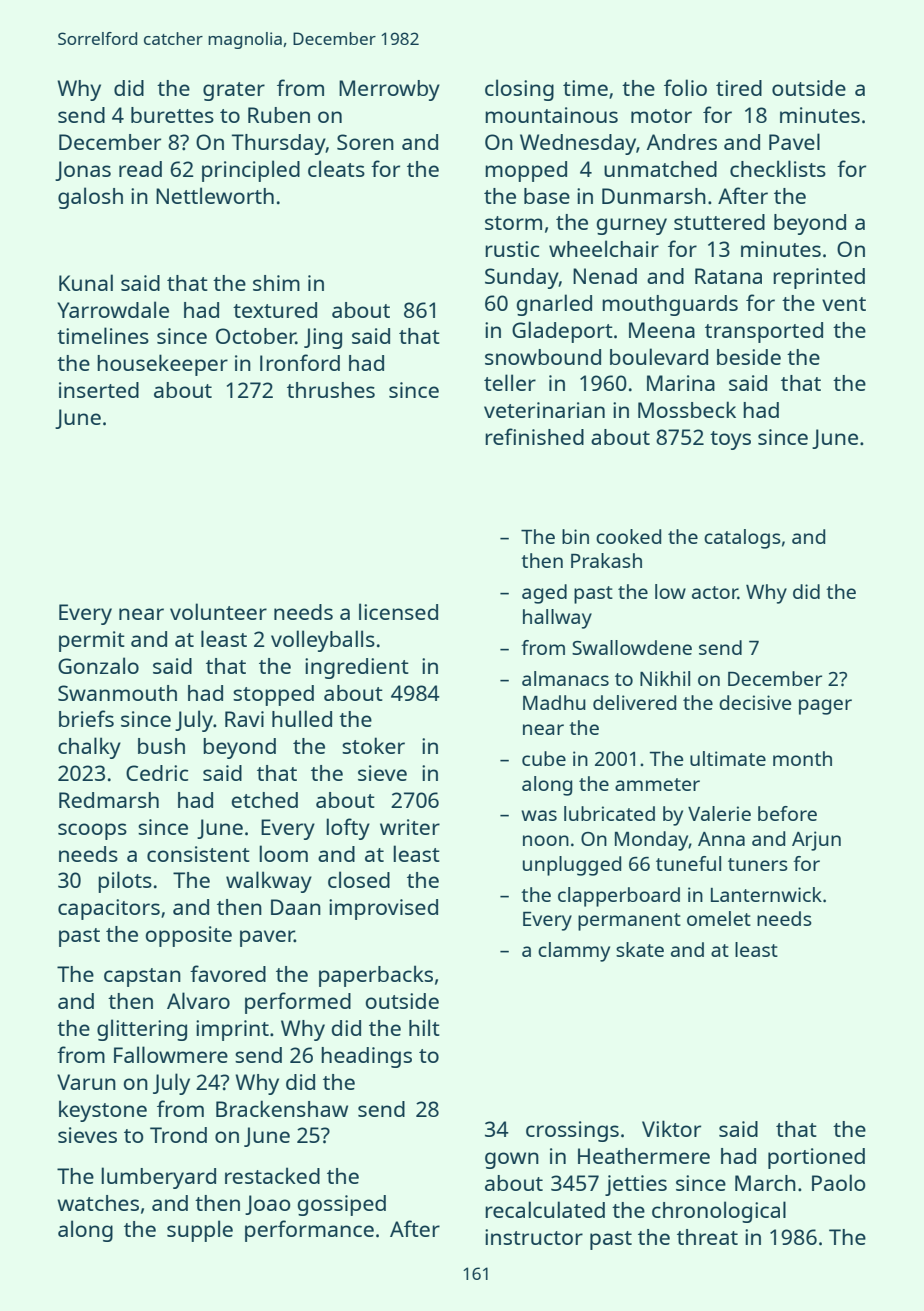 The image size is (924, 1311). I want to click on skate, so click(640, 949).
